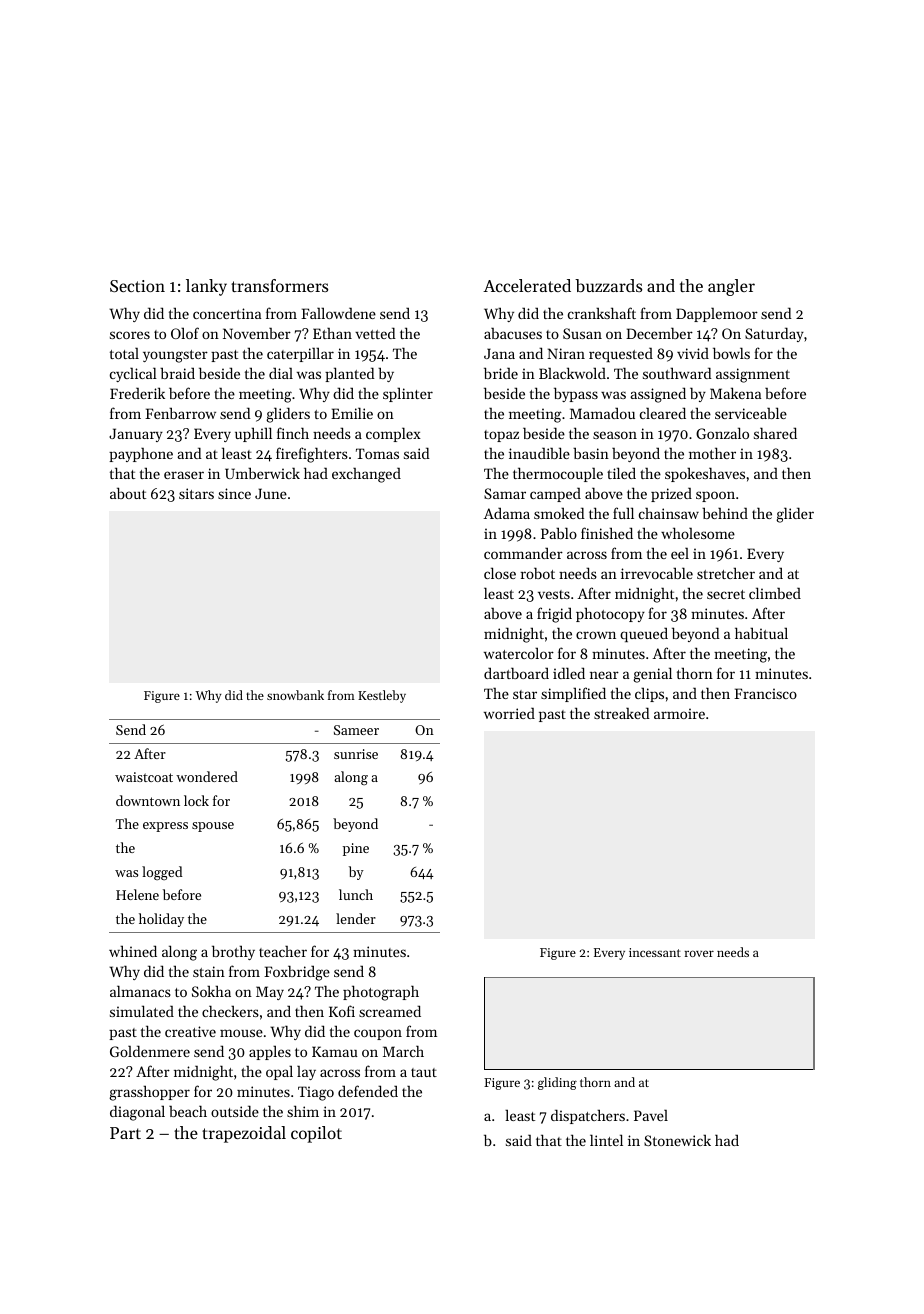  I want to click on shared, so click(775, 433).
